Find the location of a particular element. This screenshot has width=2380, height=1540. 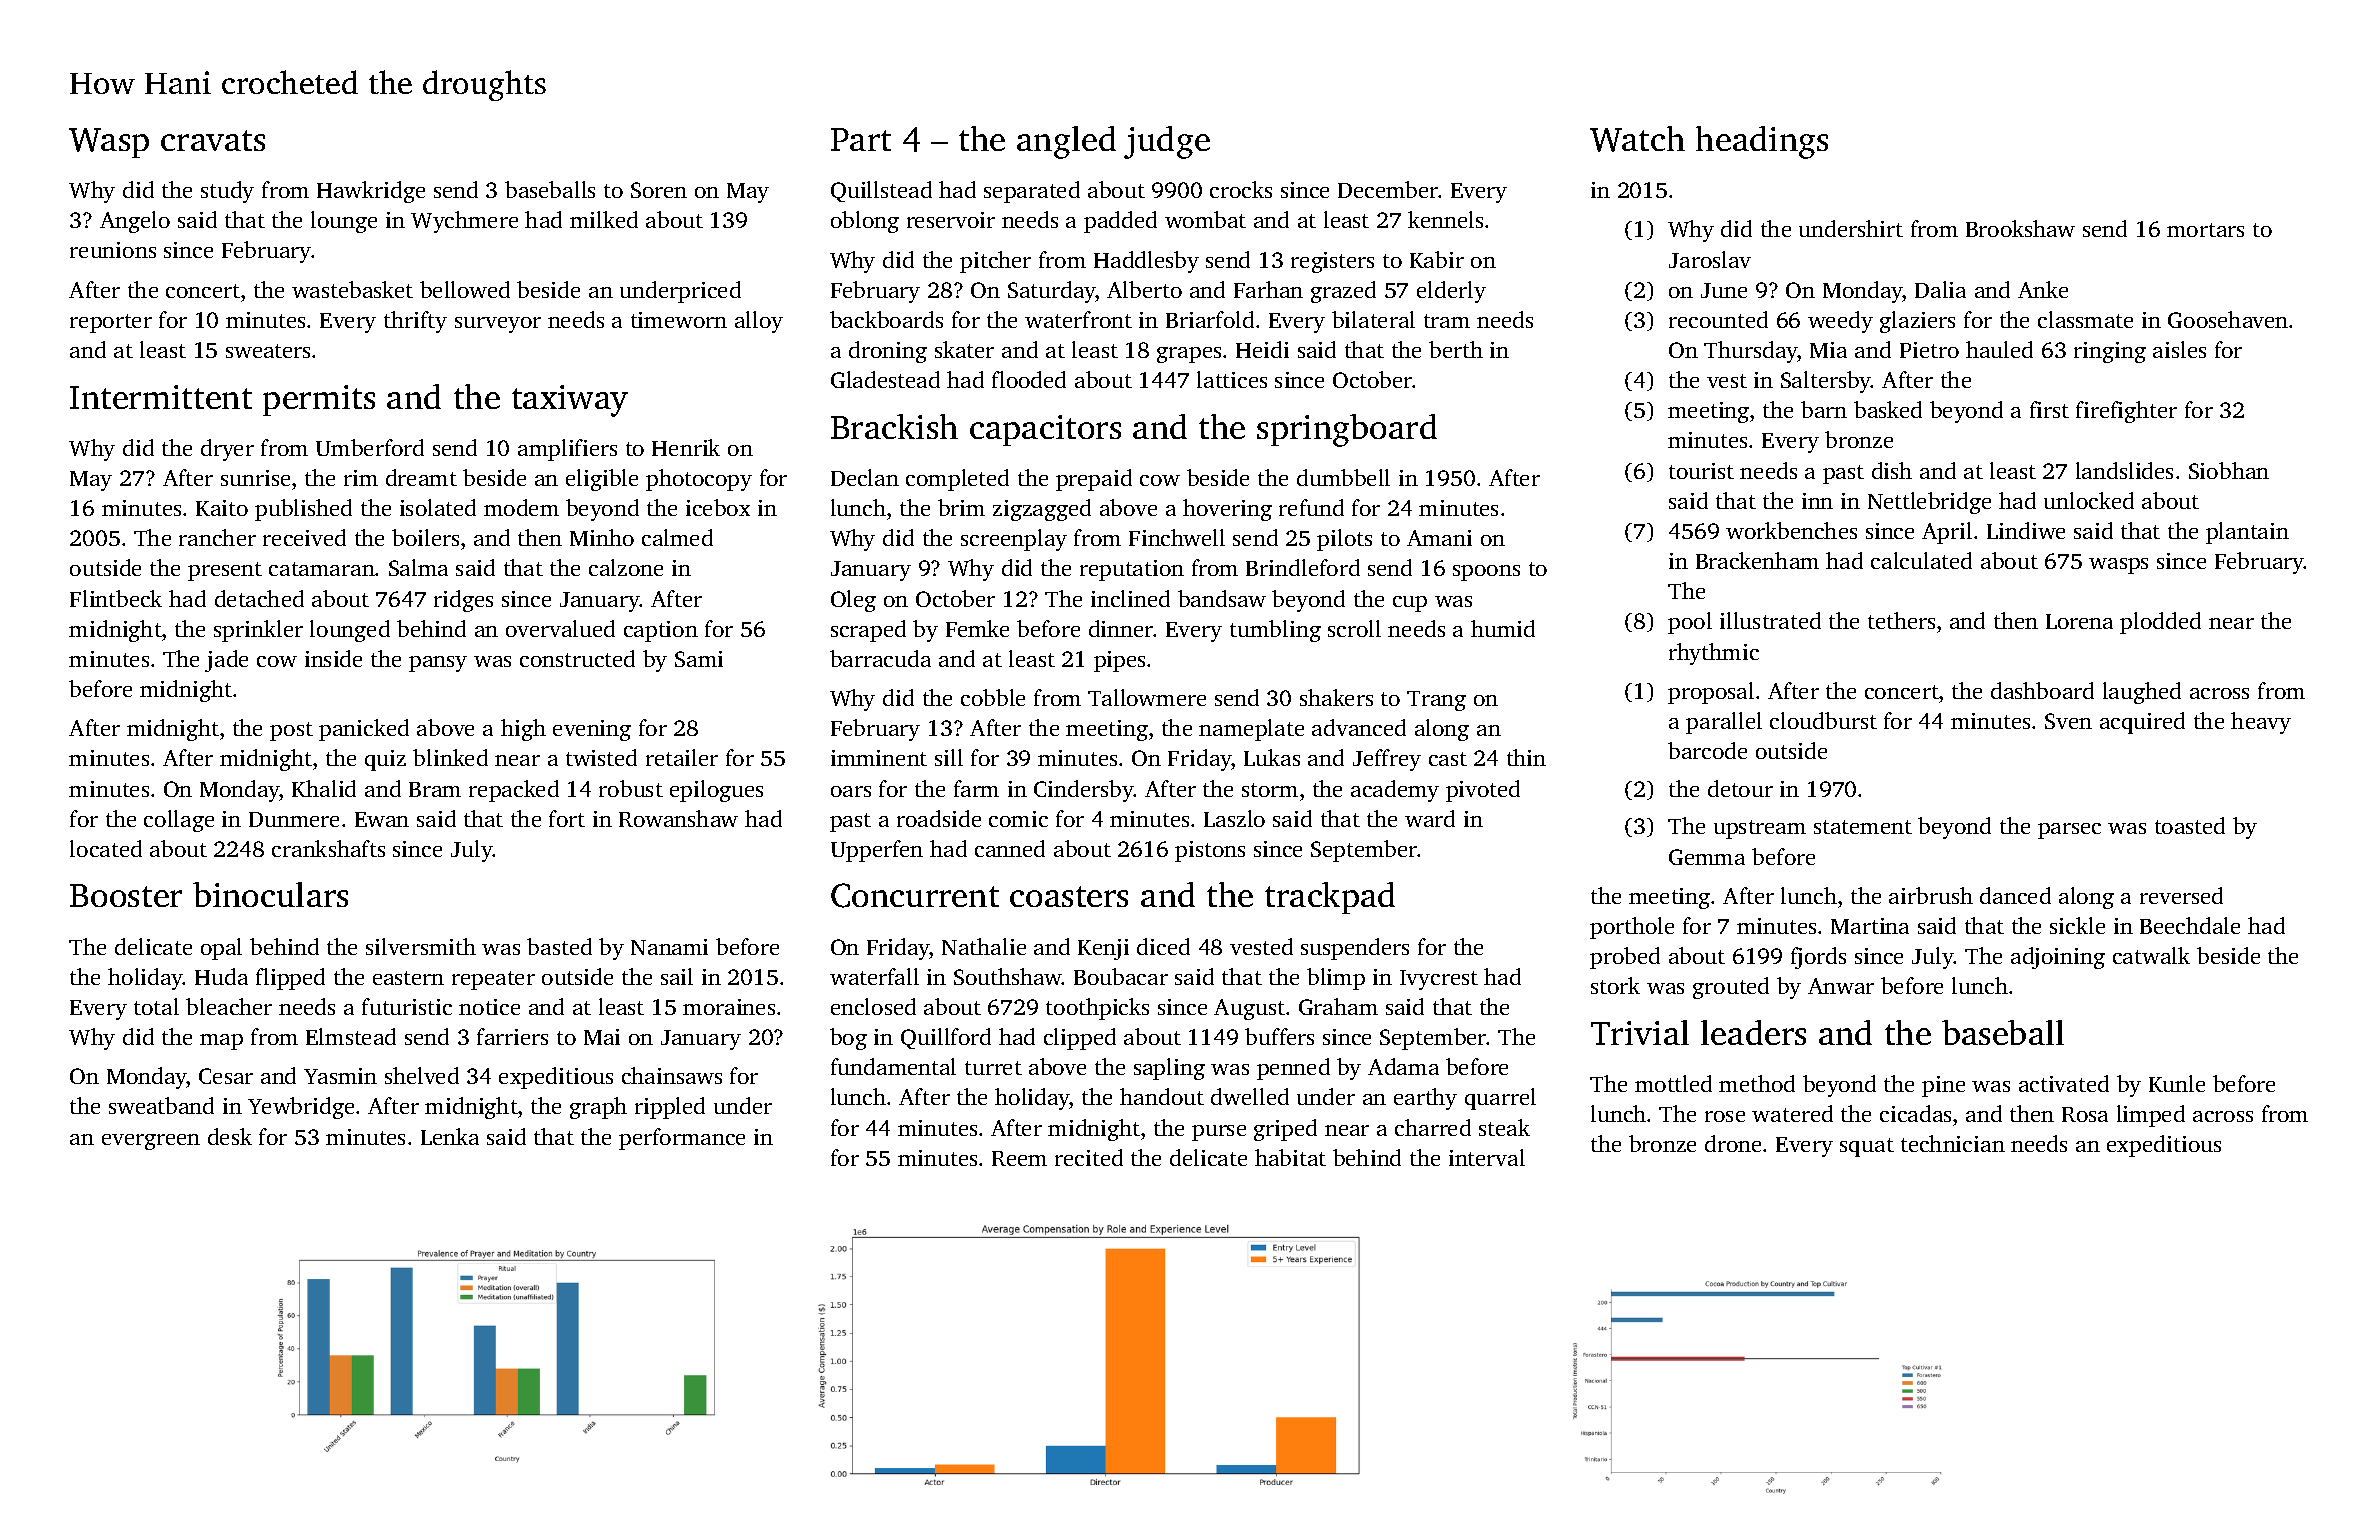

Mai is located at coordinates (602, 1037).
